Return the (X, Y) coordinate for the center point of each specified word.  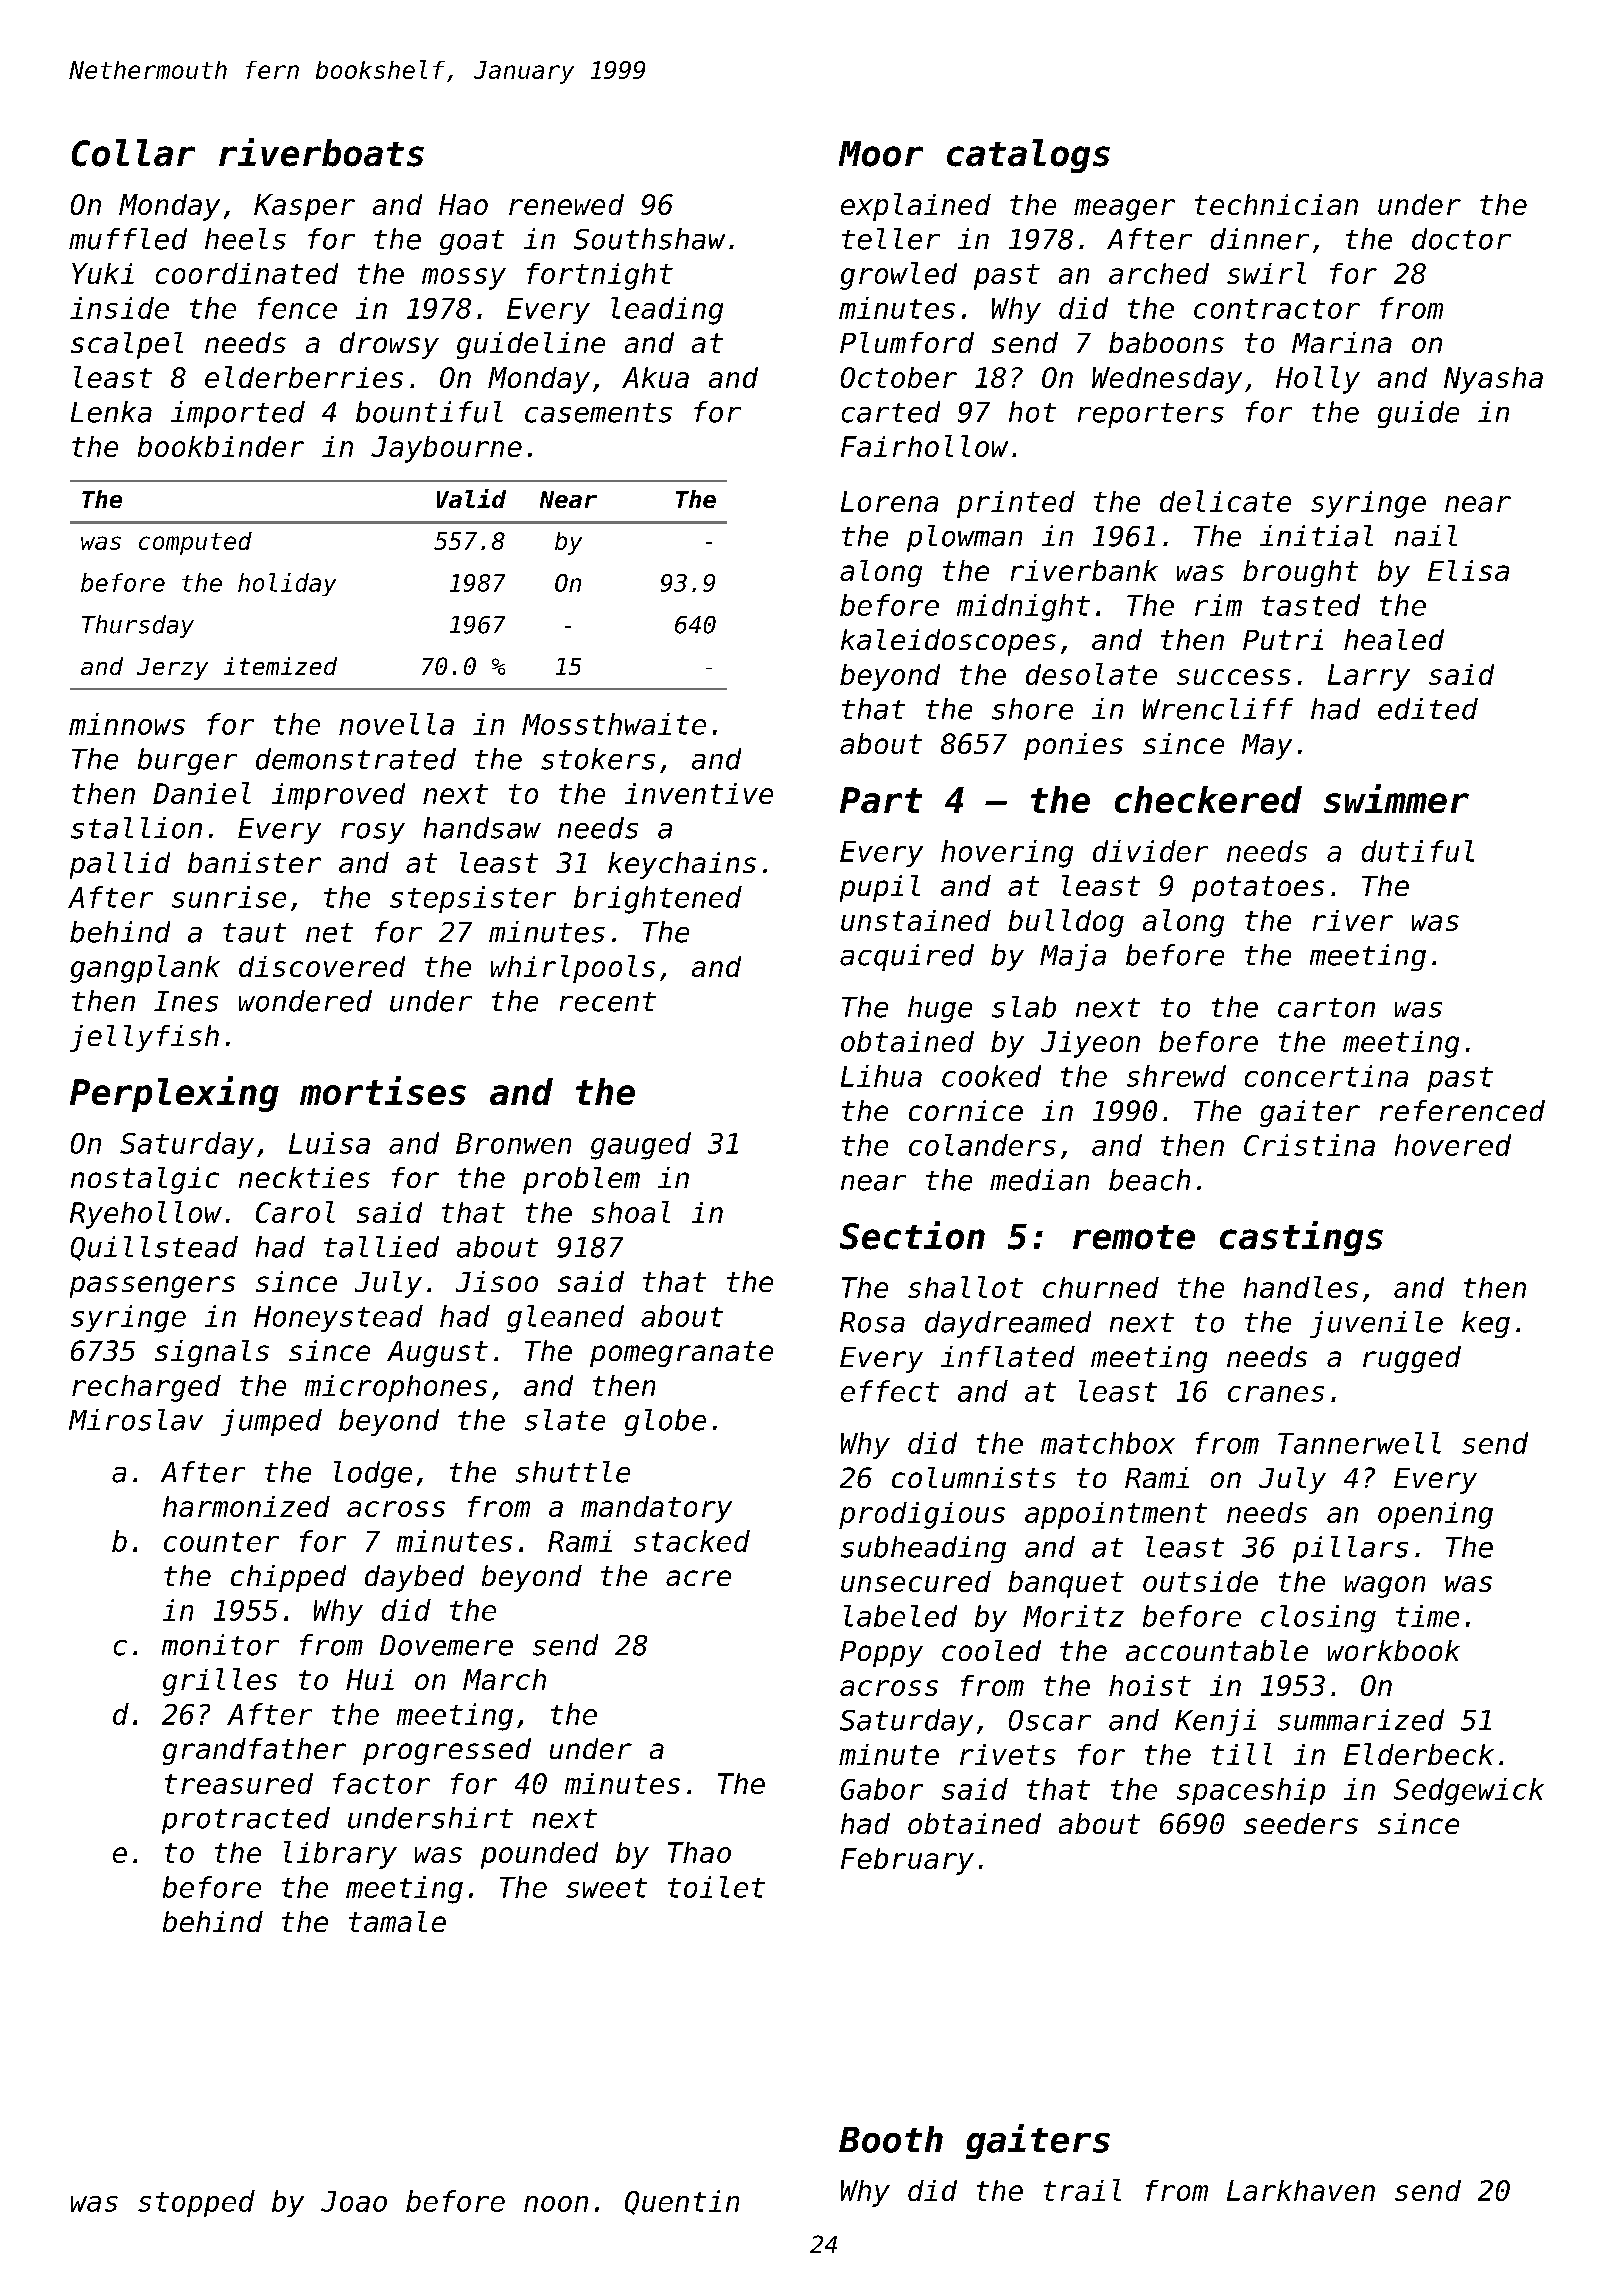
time (1427, 1616)
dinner (1260, 239)
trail (1082, 2190)
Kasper (304, 207)
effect (890, 1391)
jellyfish (144, 1038)
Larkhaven (1301, 2190)
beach (1149, 1180)
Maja (1073, 957)
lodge (373, 1474)
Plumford (907, 342)
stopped (196, 2203)
